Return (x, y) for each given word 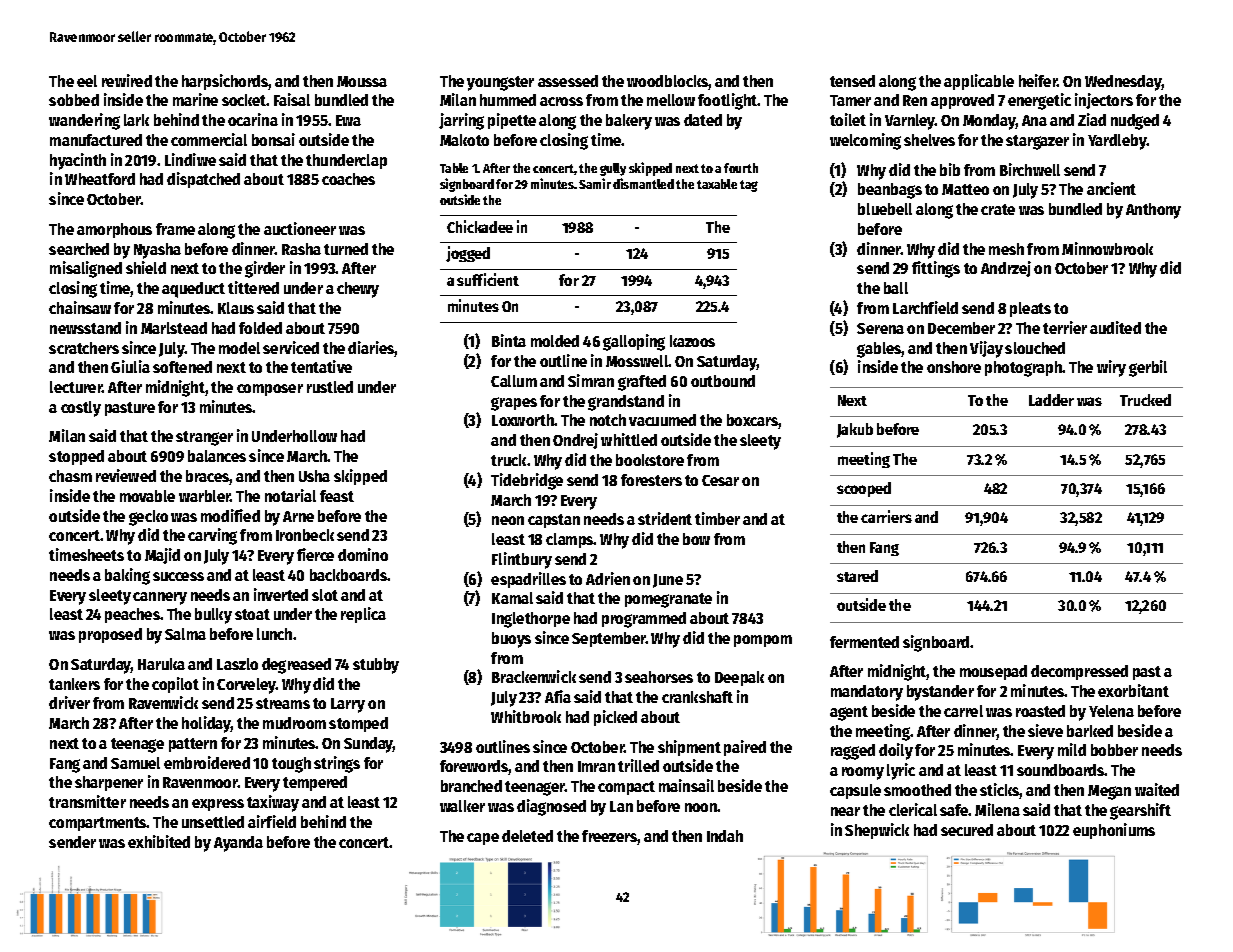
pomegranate (668, 600)
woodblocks (668, 82)
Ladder (1051, 400)
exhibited (159, 841)
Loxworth (523, 420)
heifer (1038, 80)
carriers (886, 516)
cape (483, 839)
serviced (291, 347)
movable (147, 496)
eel (87, 81)
